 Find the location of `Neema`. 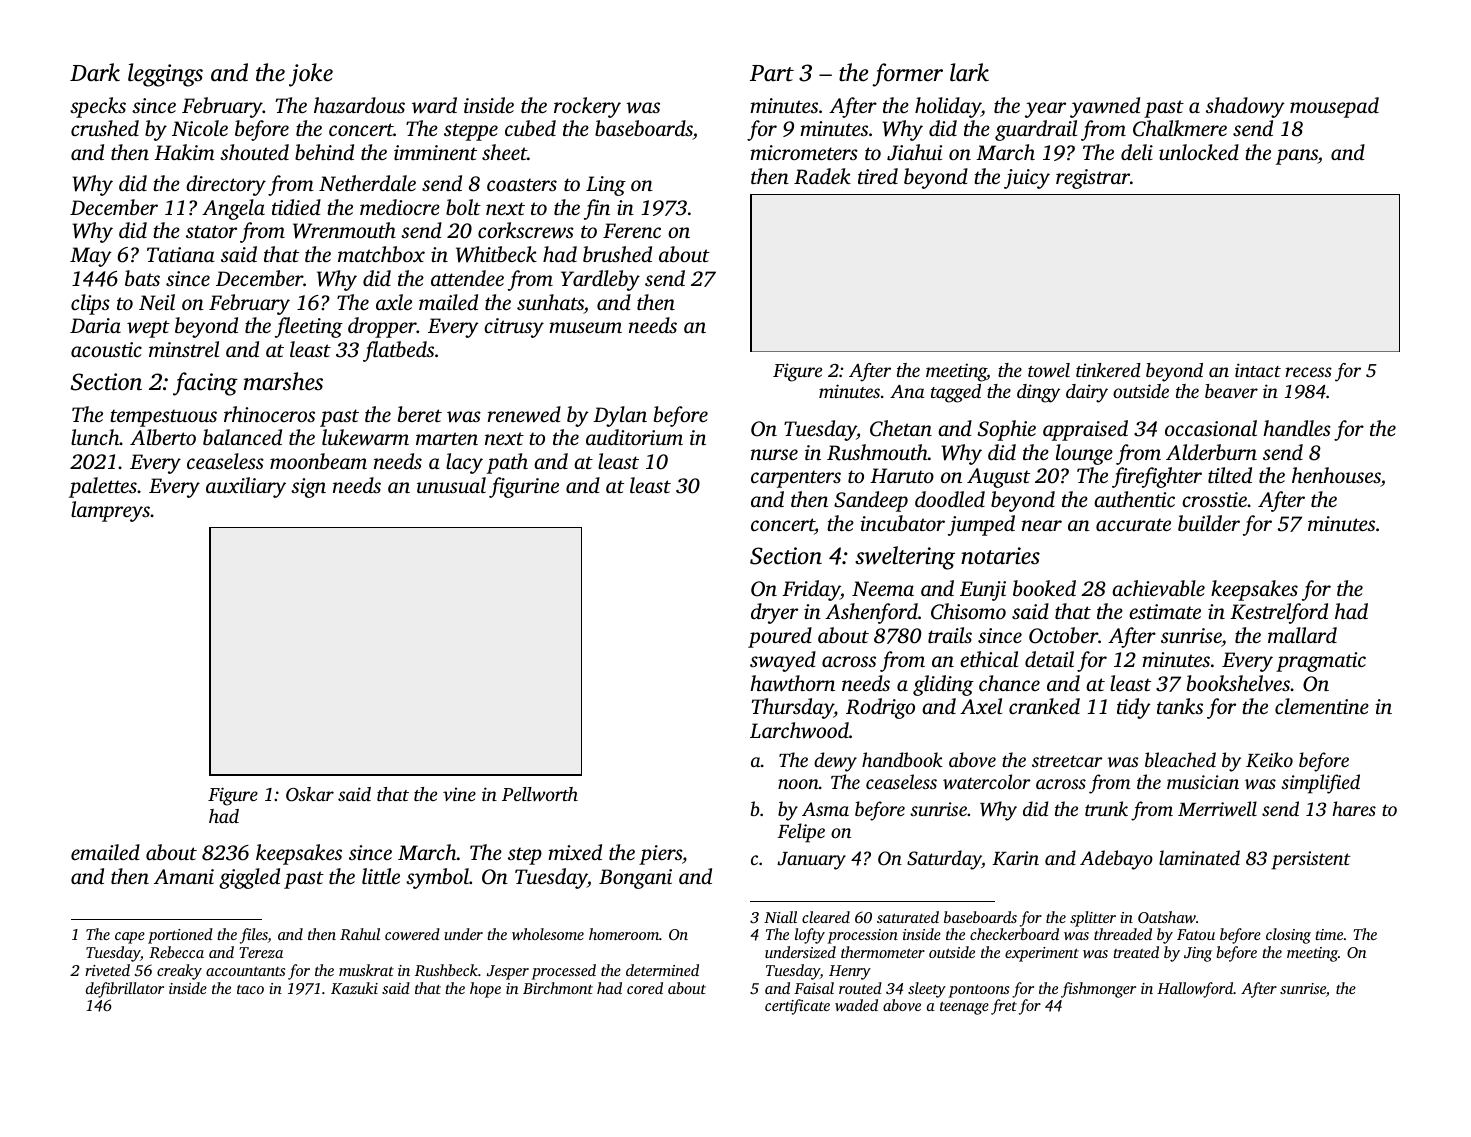

Neema is located at coordinates (883, 588).
